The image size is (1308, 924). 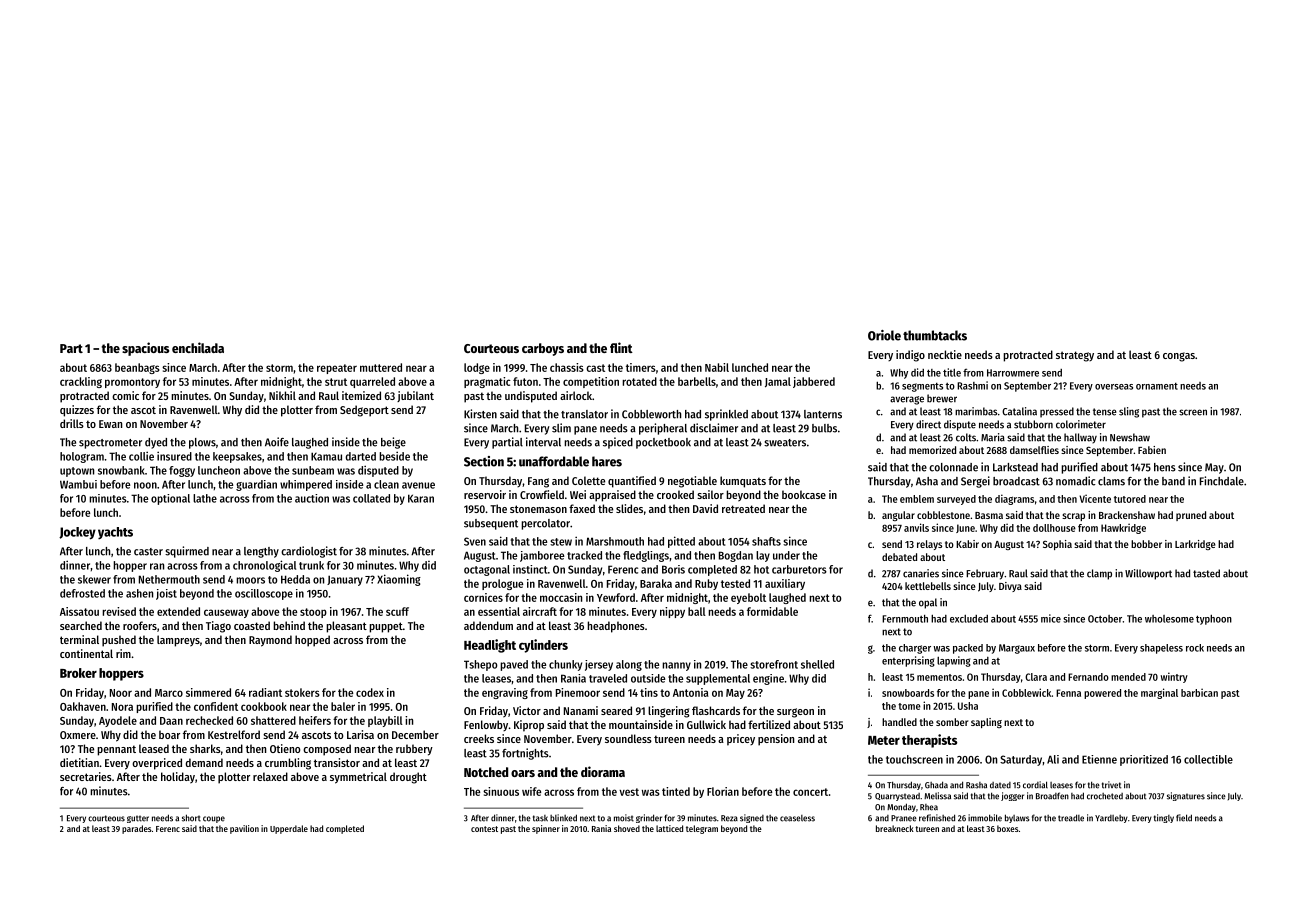 What do you see at coordinates (681, 542) in the image?
I see `pitted` at bounding box center [681, 542].
